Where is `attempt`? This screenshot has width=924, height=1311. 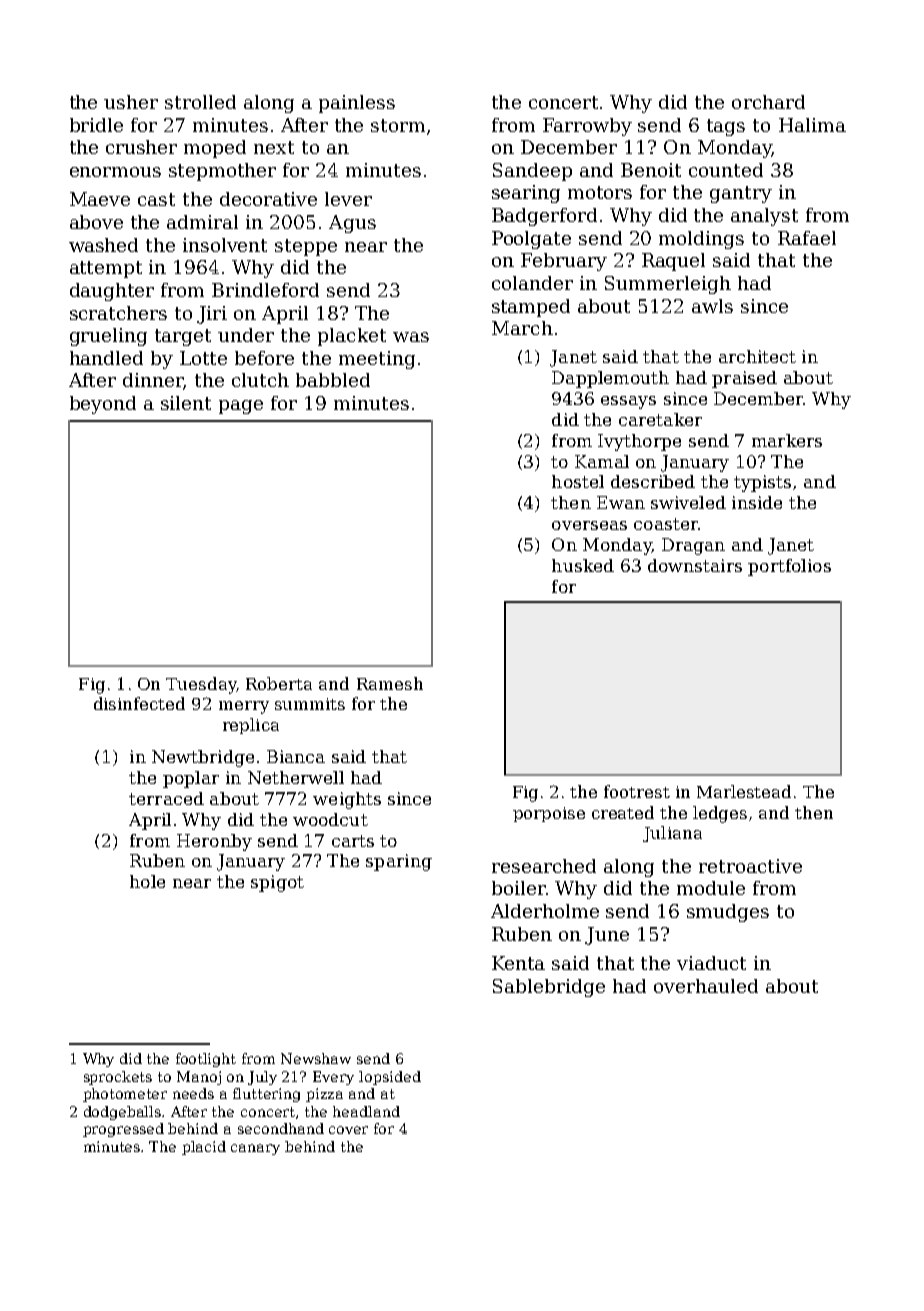
attempt is located at coordinates (106, 269).
